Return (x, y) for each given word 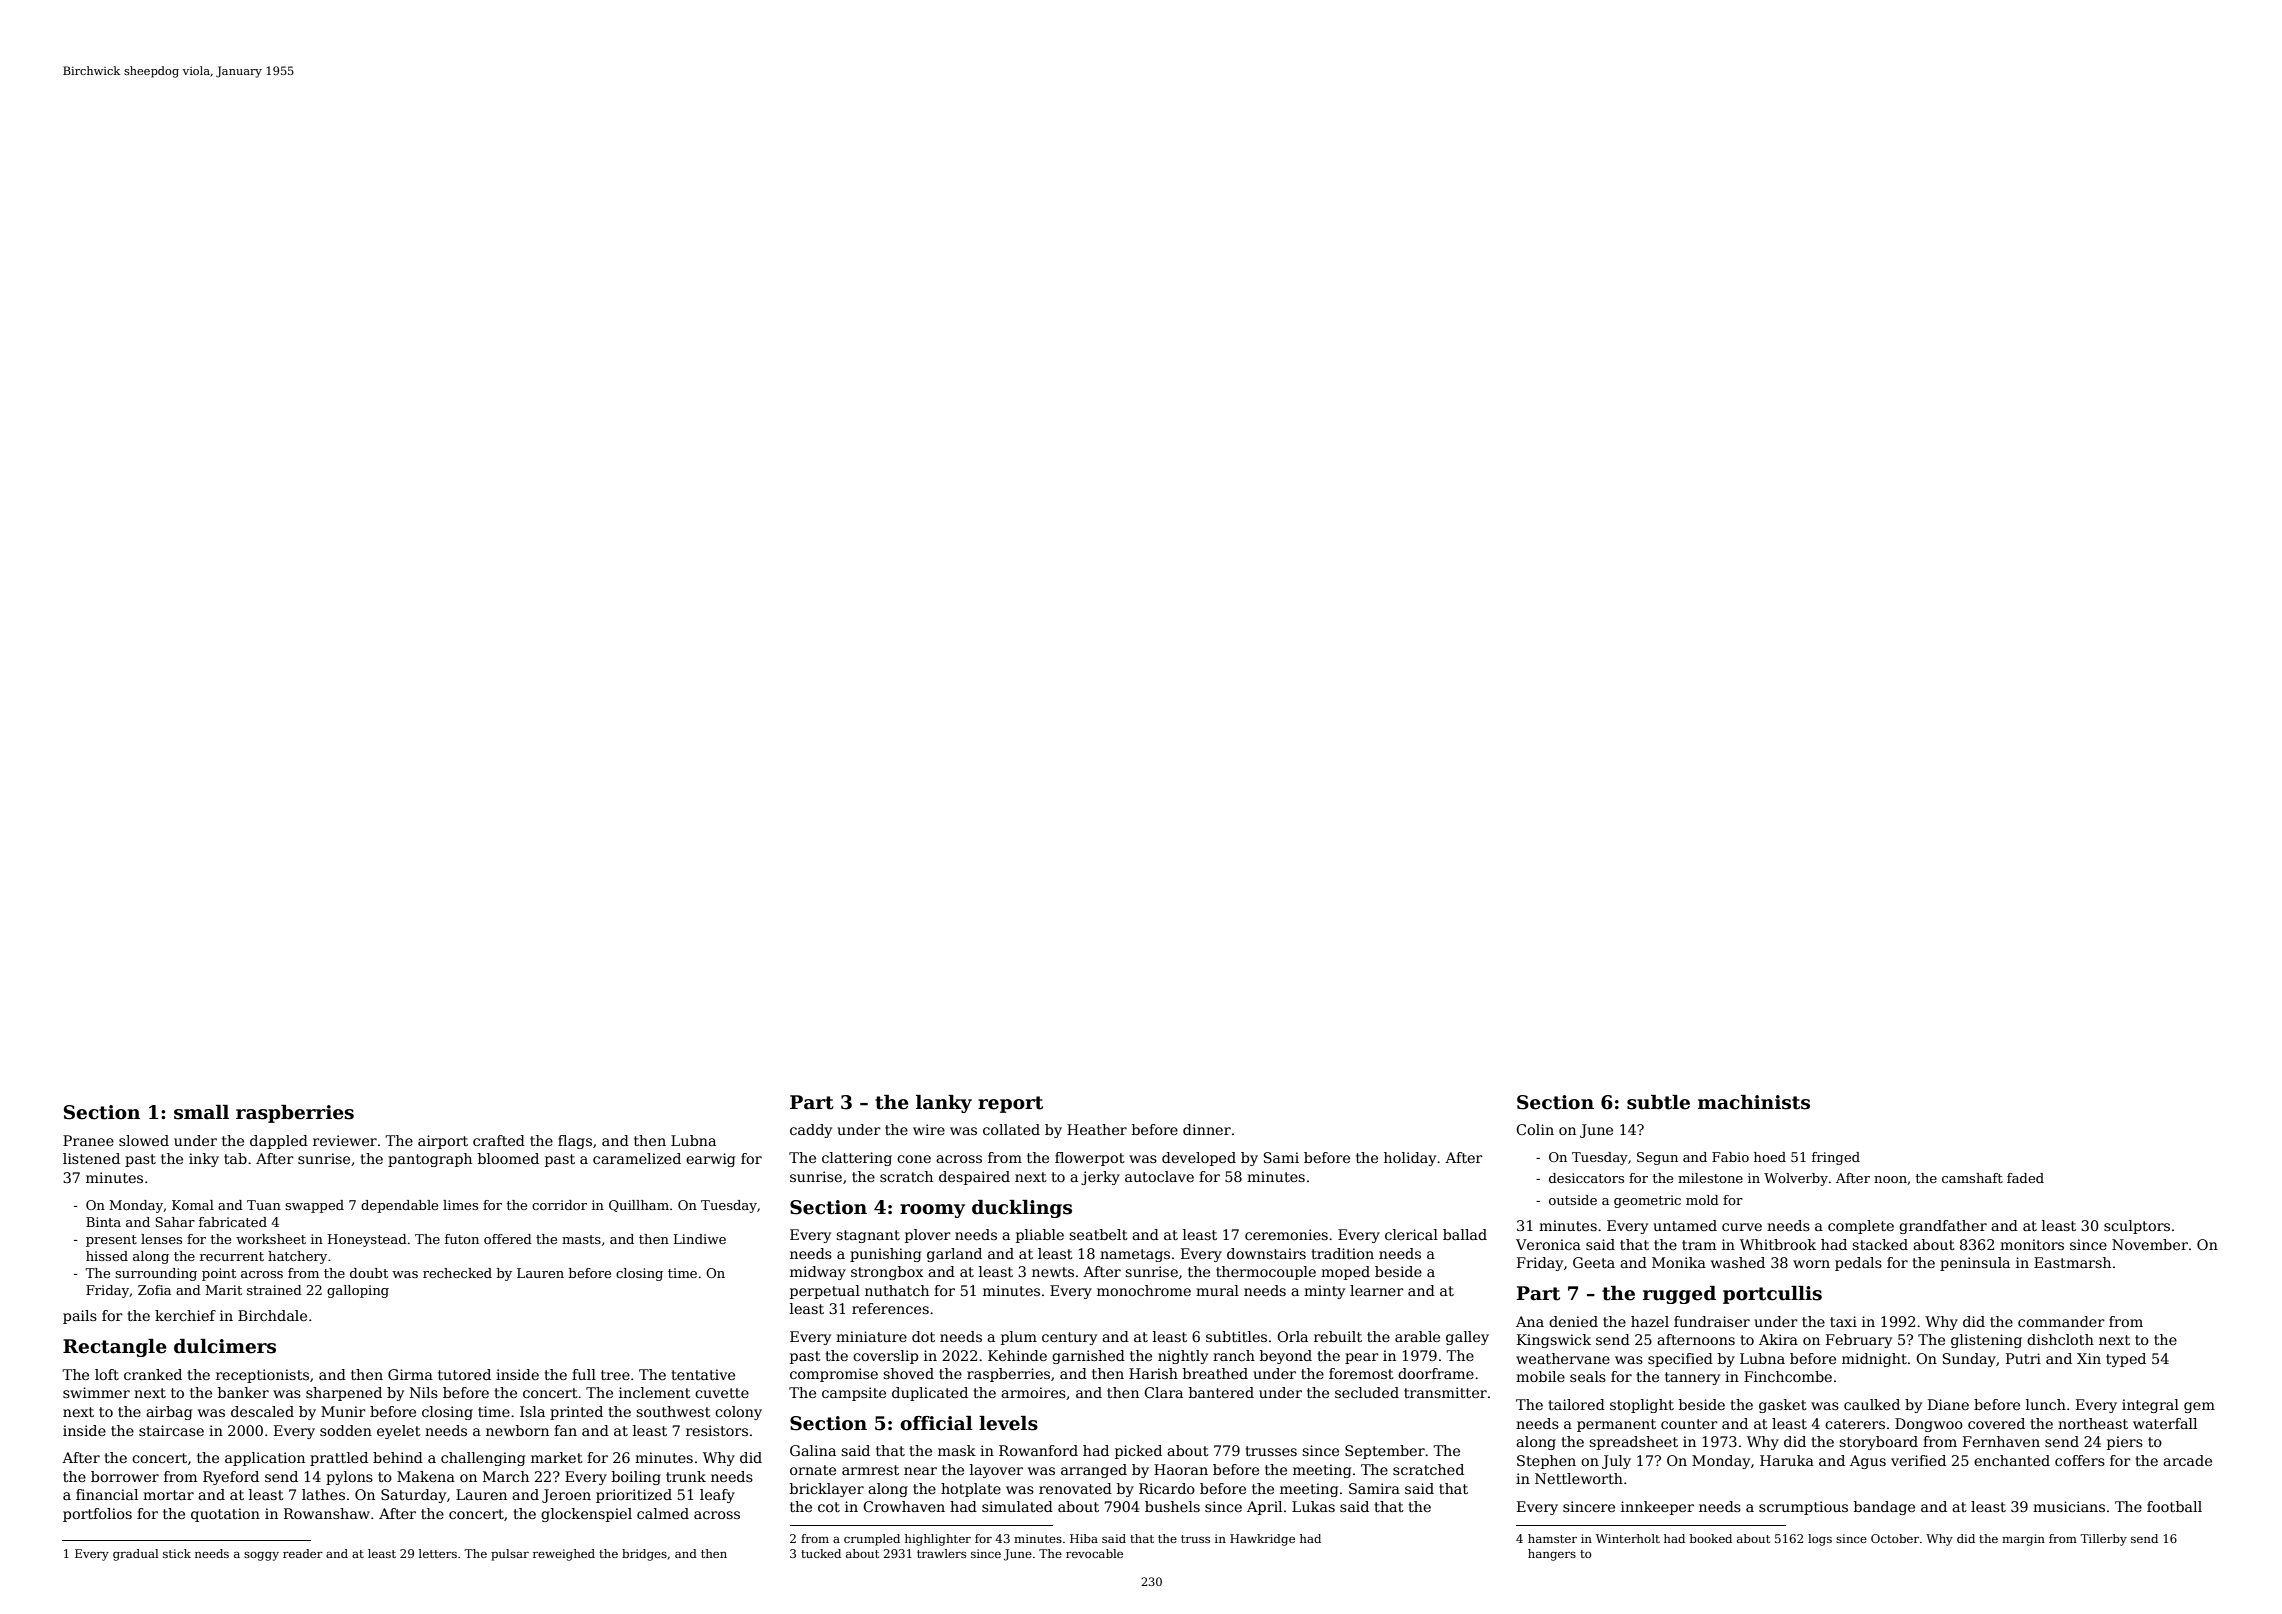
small (201, 1112)
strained (274, 1290)
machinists (1754, 1102)
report (1010, 1104)
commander (2061, 1321)
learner (1377, 1290)
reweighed (564, 1555)
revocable (1094, 1553)
